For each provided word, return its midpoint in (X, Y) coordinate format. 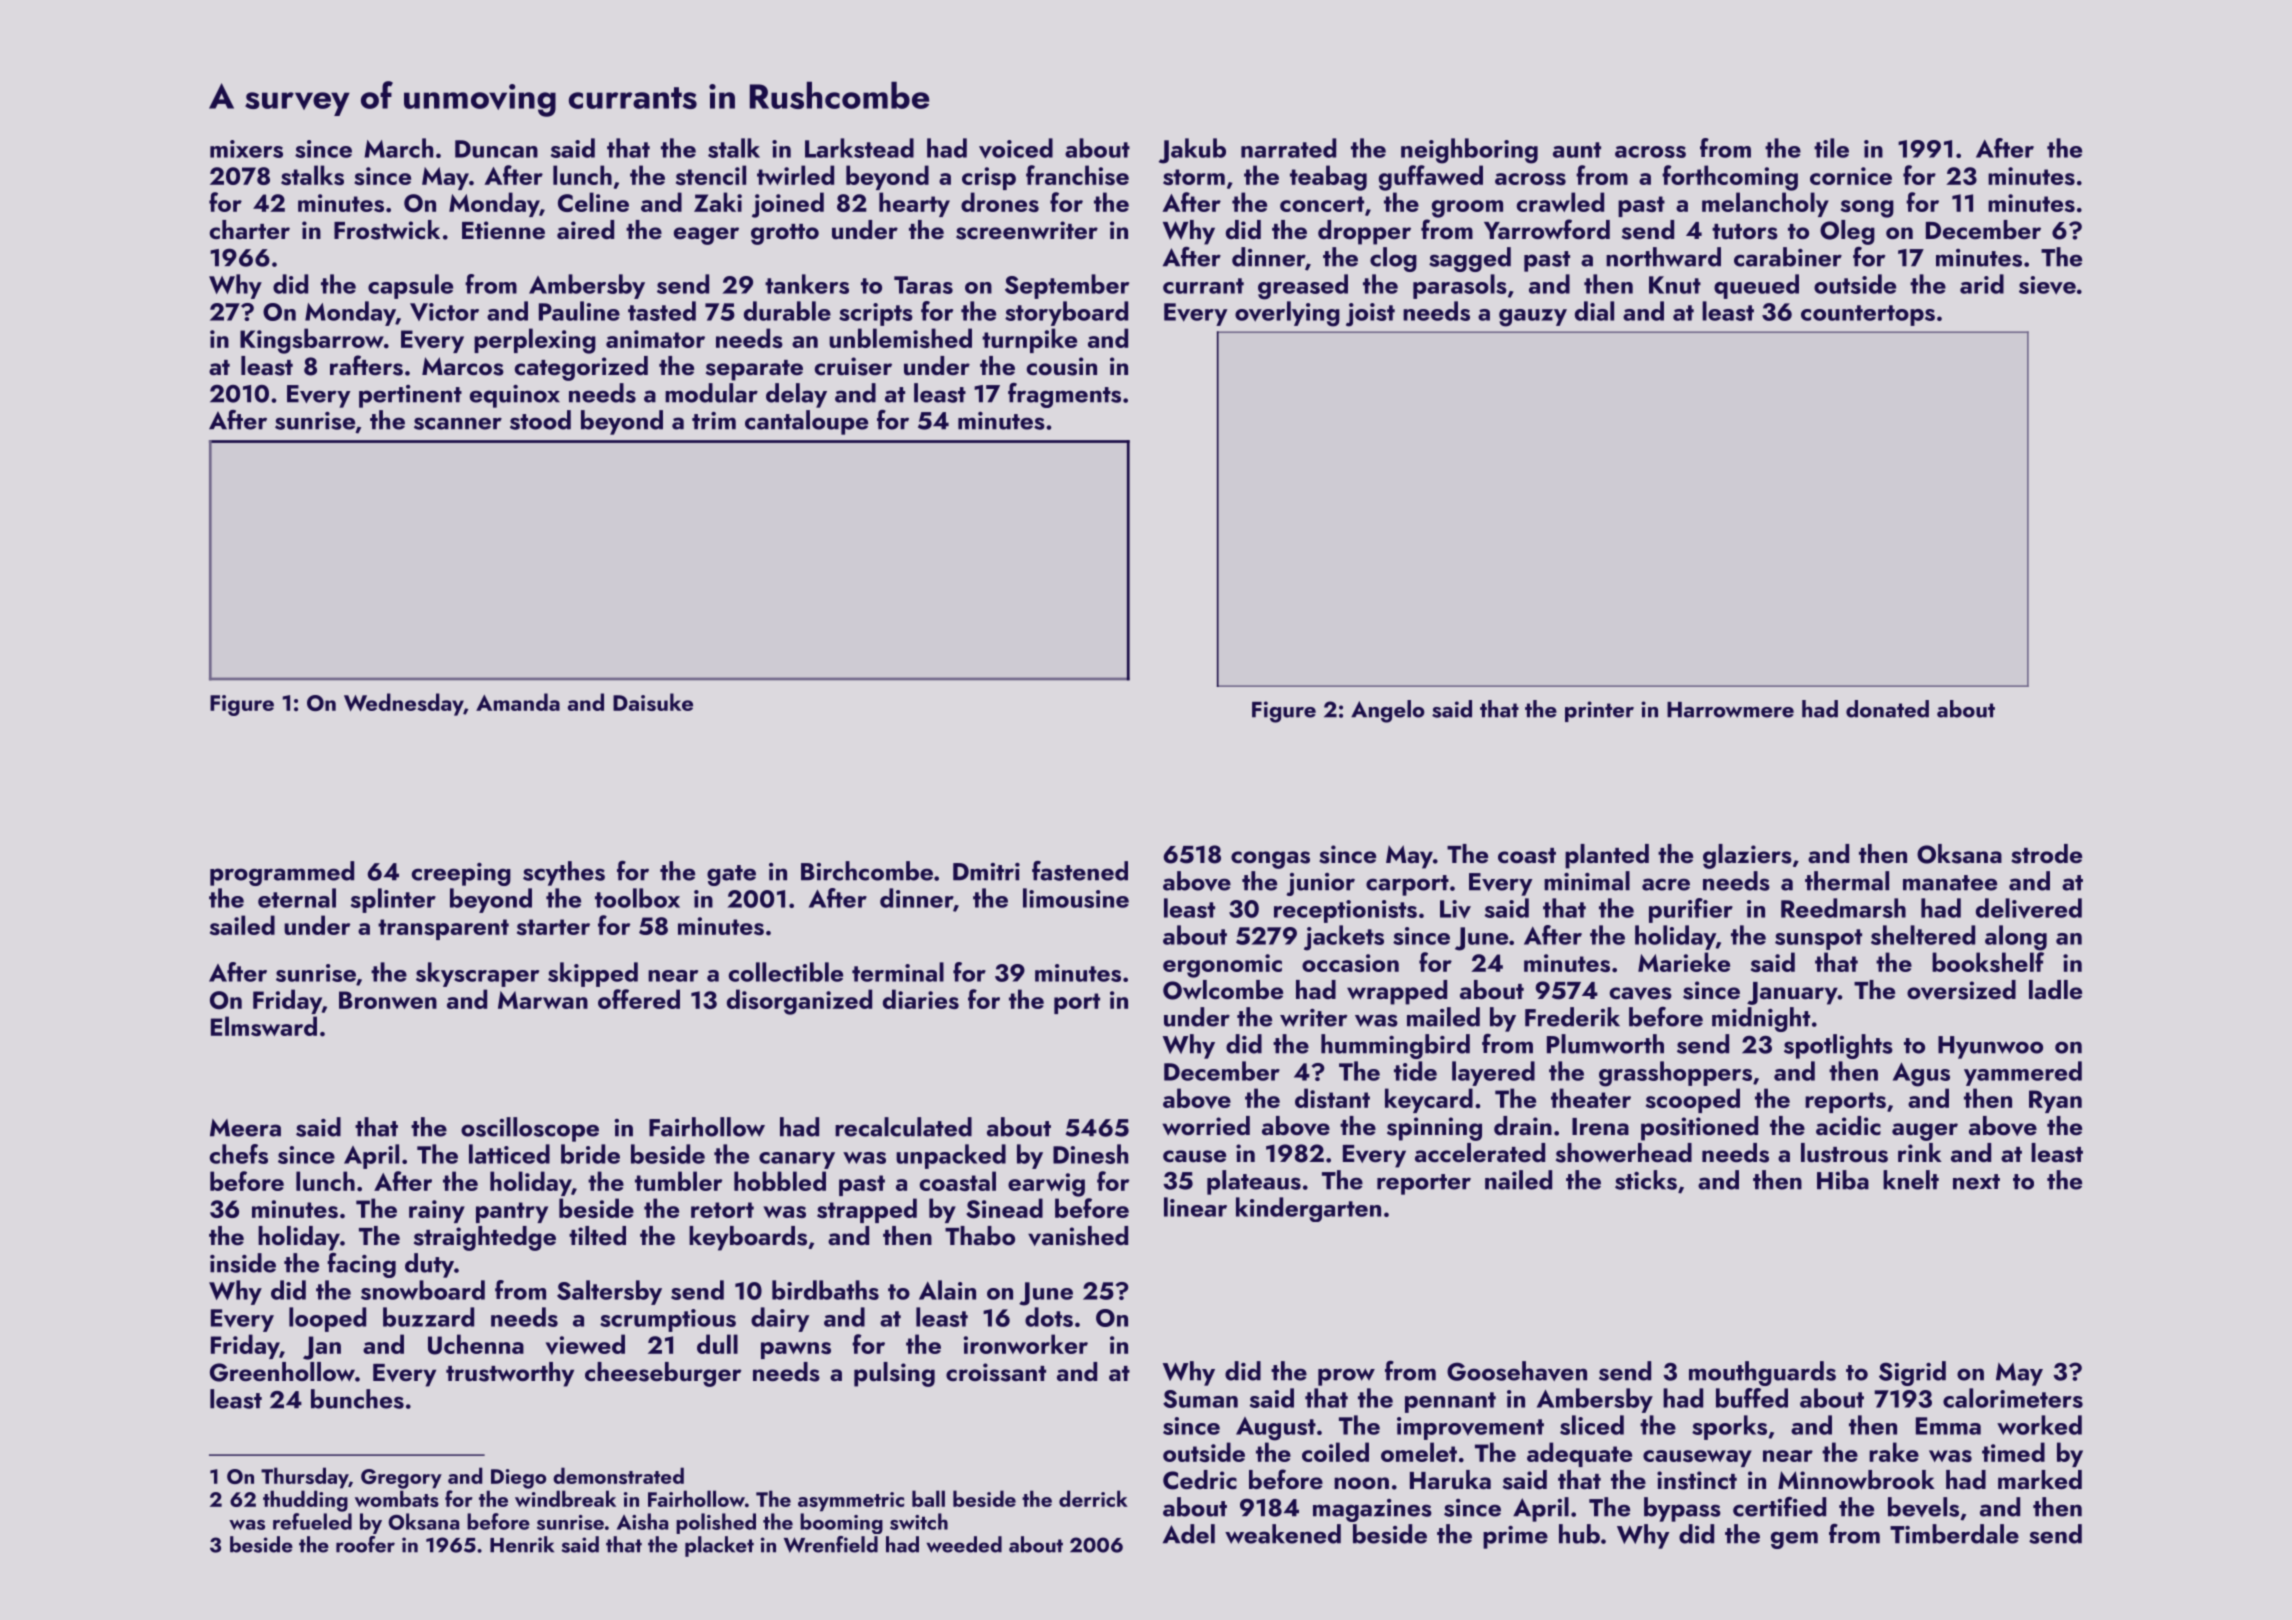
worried (1206, 1126)
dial (1594, 311)
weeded (964, 1544)
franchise (1077, 175)
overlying (1287, 314)
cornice (1851, 176)
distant (1332, 1098)
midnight (1761, 1019)
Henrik (522, 1544)
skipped (593, 974)
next (1976, 1182)
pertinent (410, 396)
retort (722, 1210)
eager (706, 236)
